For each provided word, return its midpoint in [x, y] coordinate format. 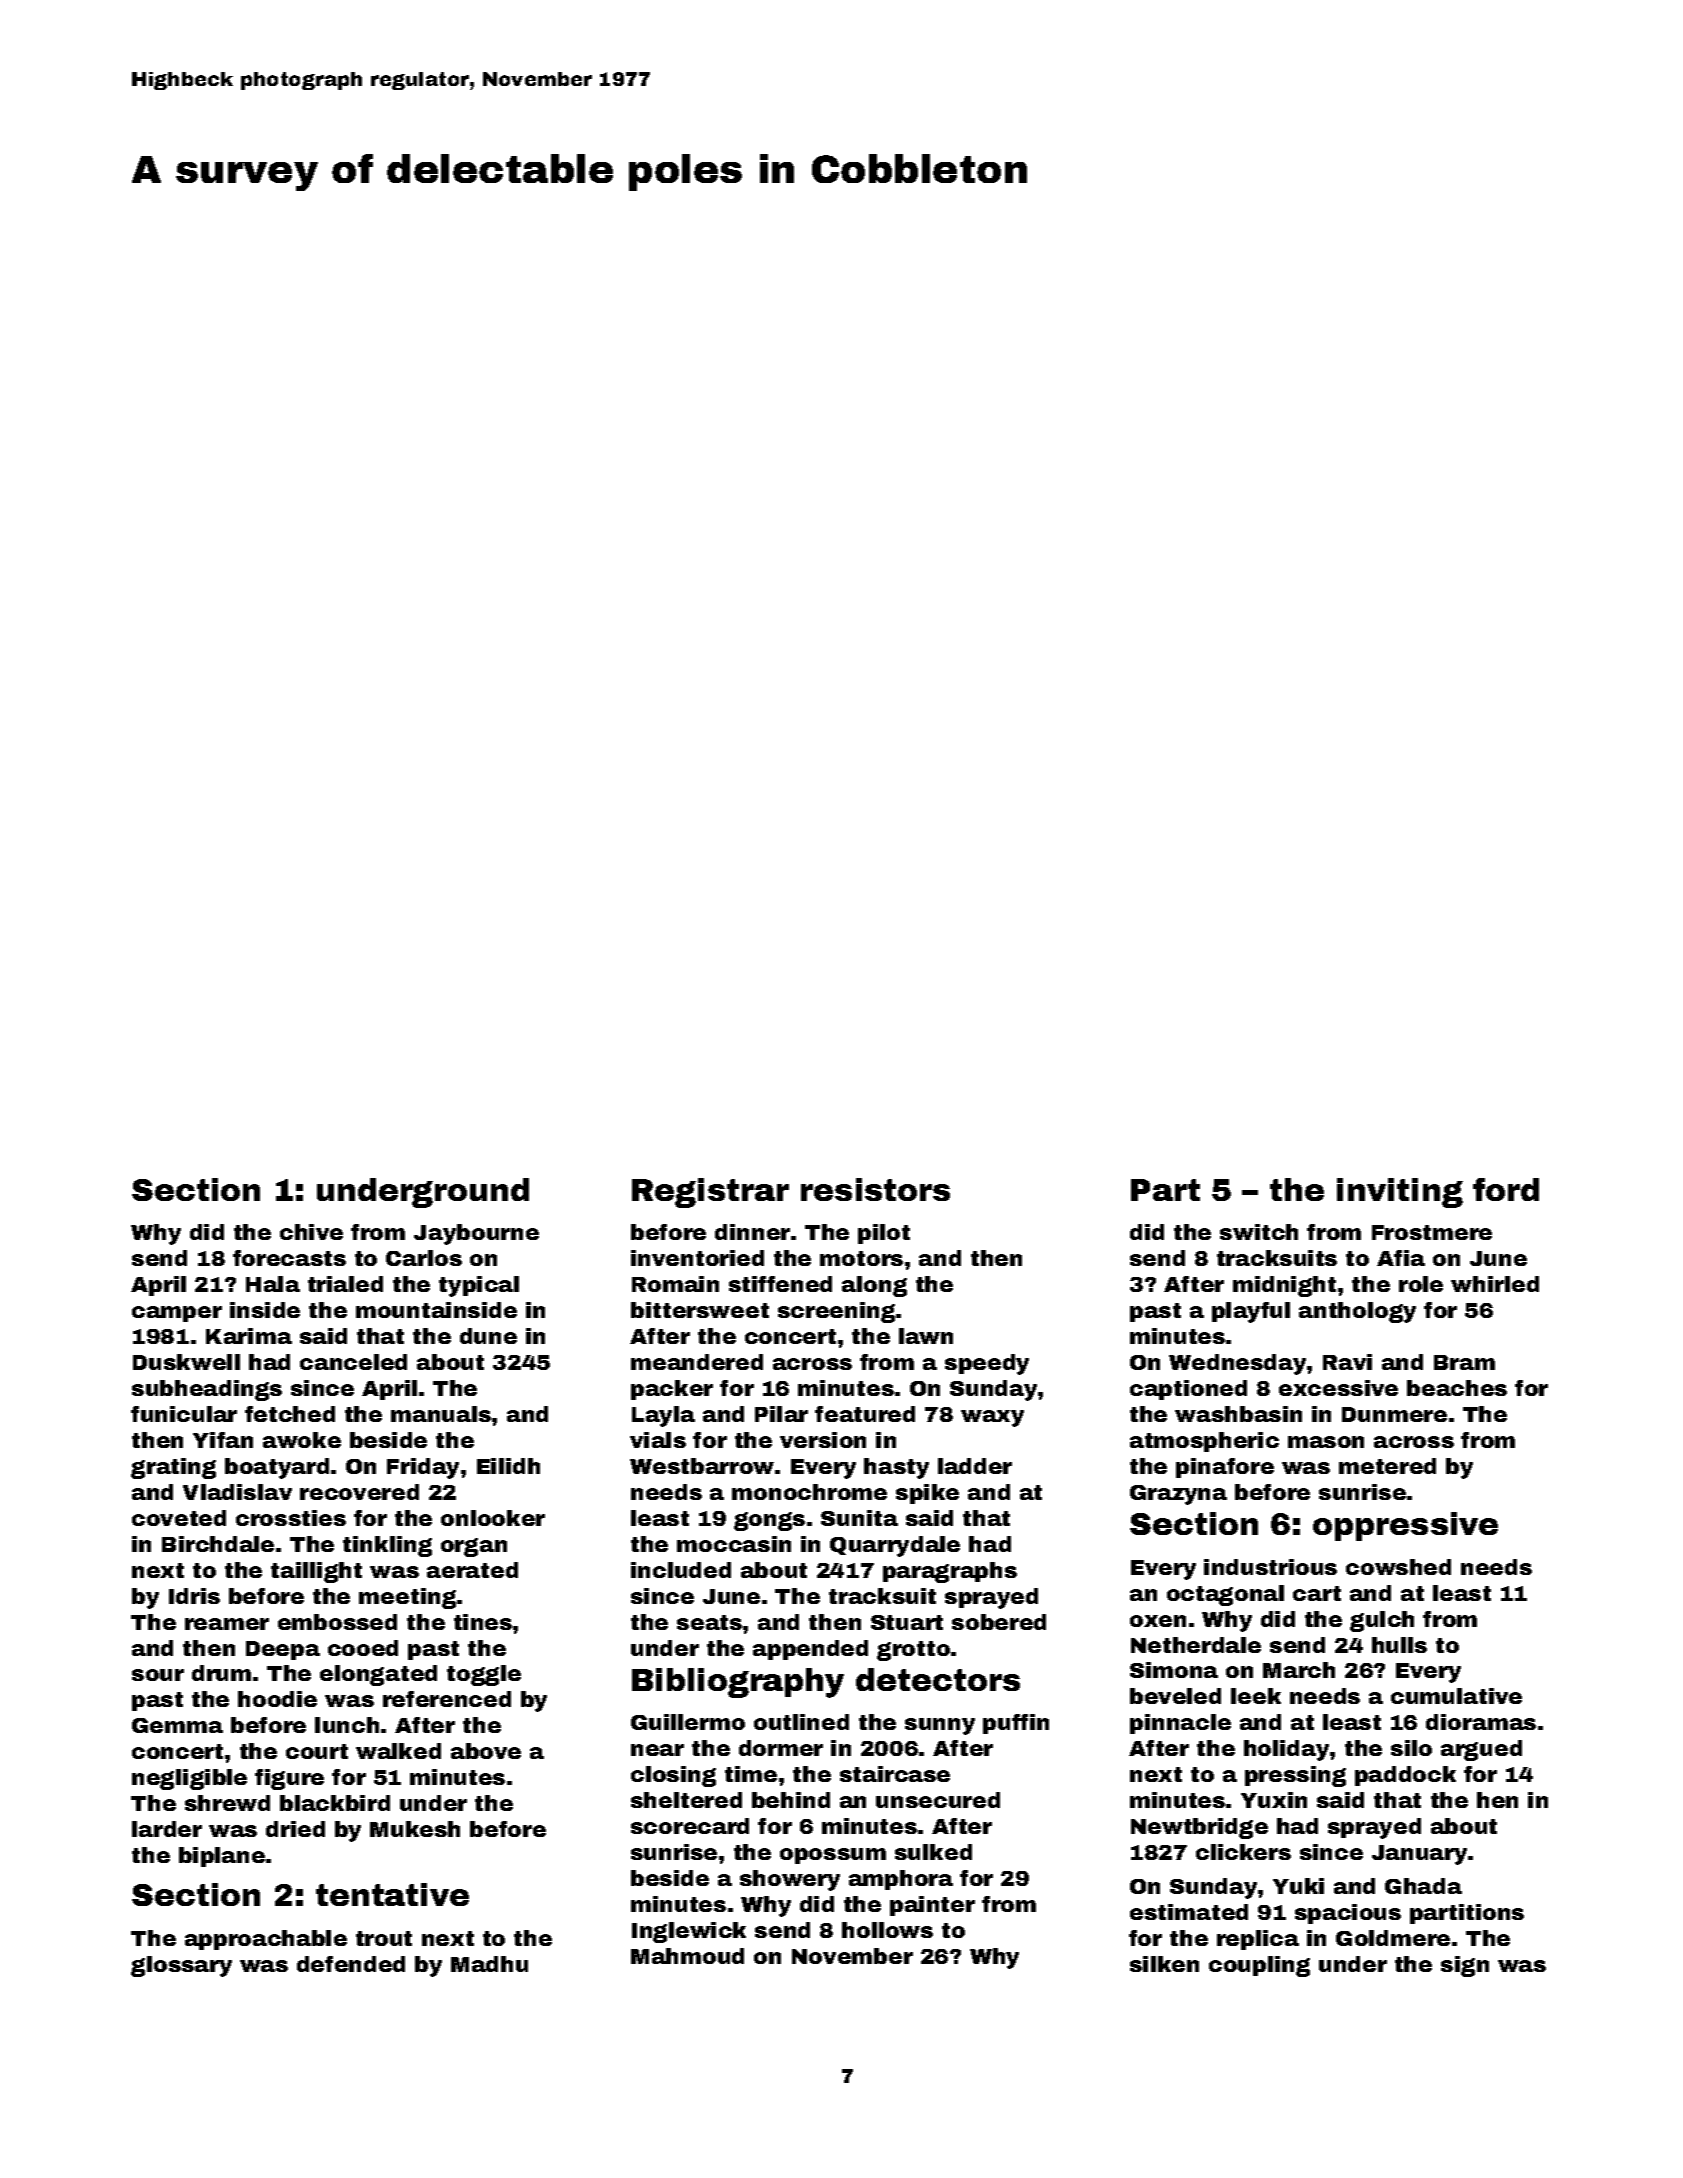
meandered [697, 1362]
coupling [1259, 1966]
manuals [441, 1414]
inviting [1400, 1193]
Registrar [710, 1193]
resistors [875, 1189]
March [1299, 1670]
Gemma [177, 1725]
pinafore [1225, 1468]
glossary [181, 1966]
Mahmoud [687, 1956]
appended [810, 1650]
